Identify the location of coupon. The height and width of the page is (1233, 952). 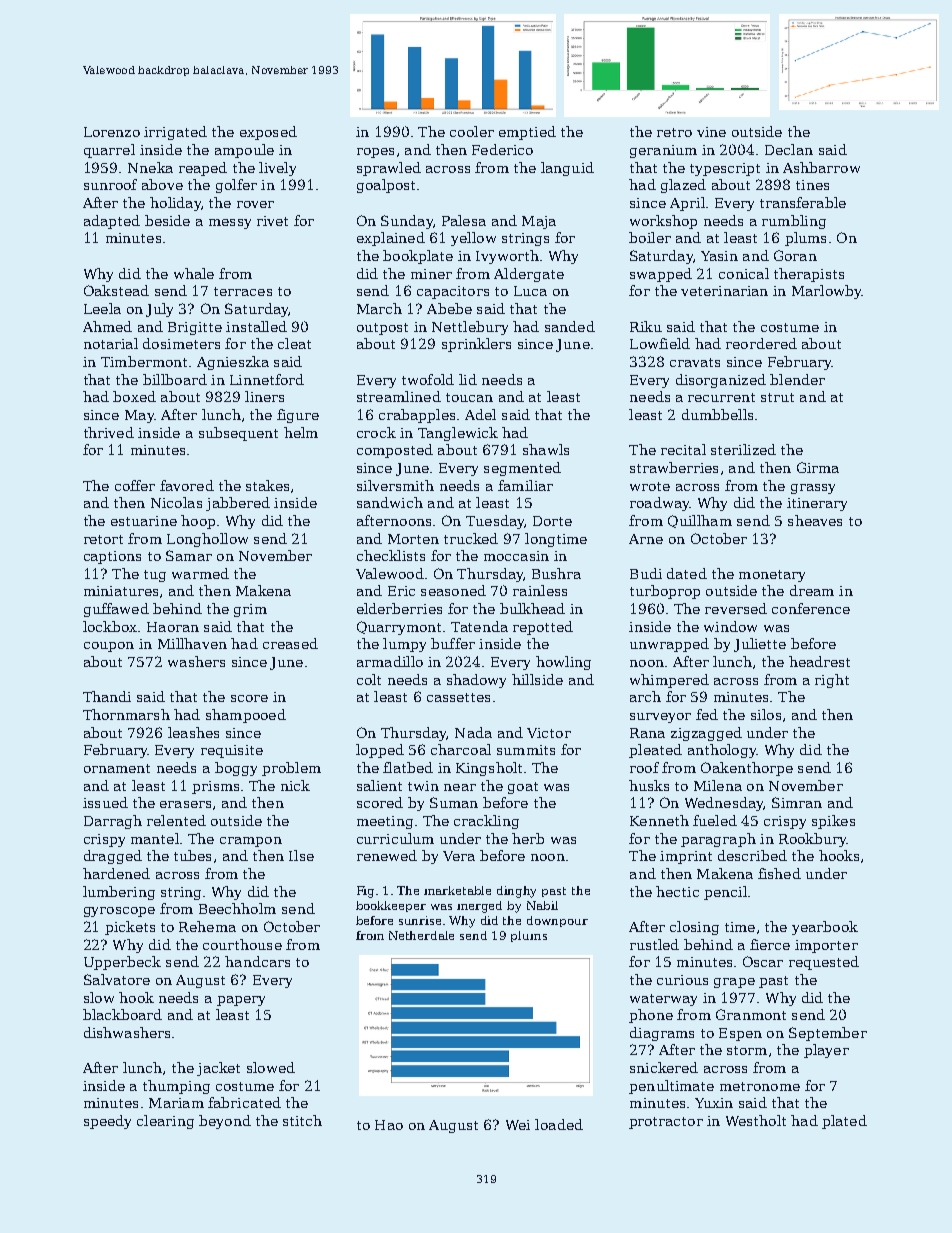
(109, 647).
